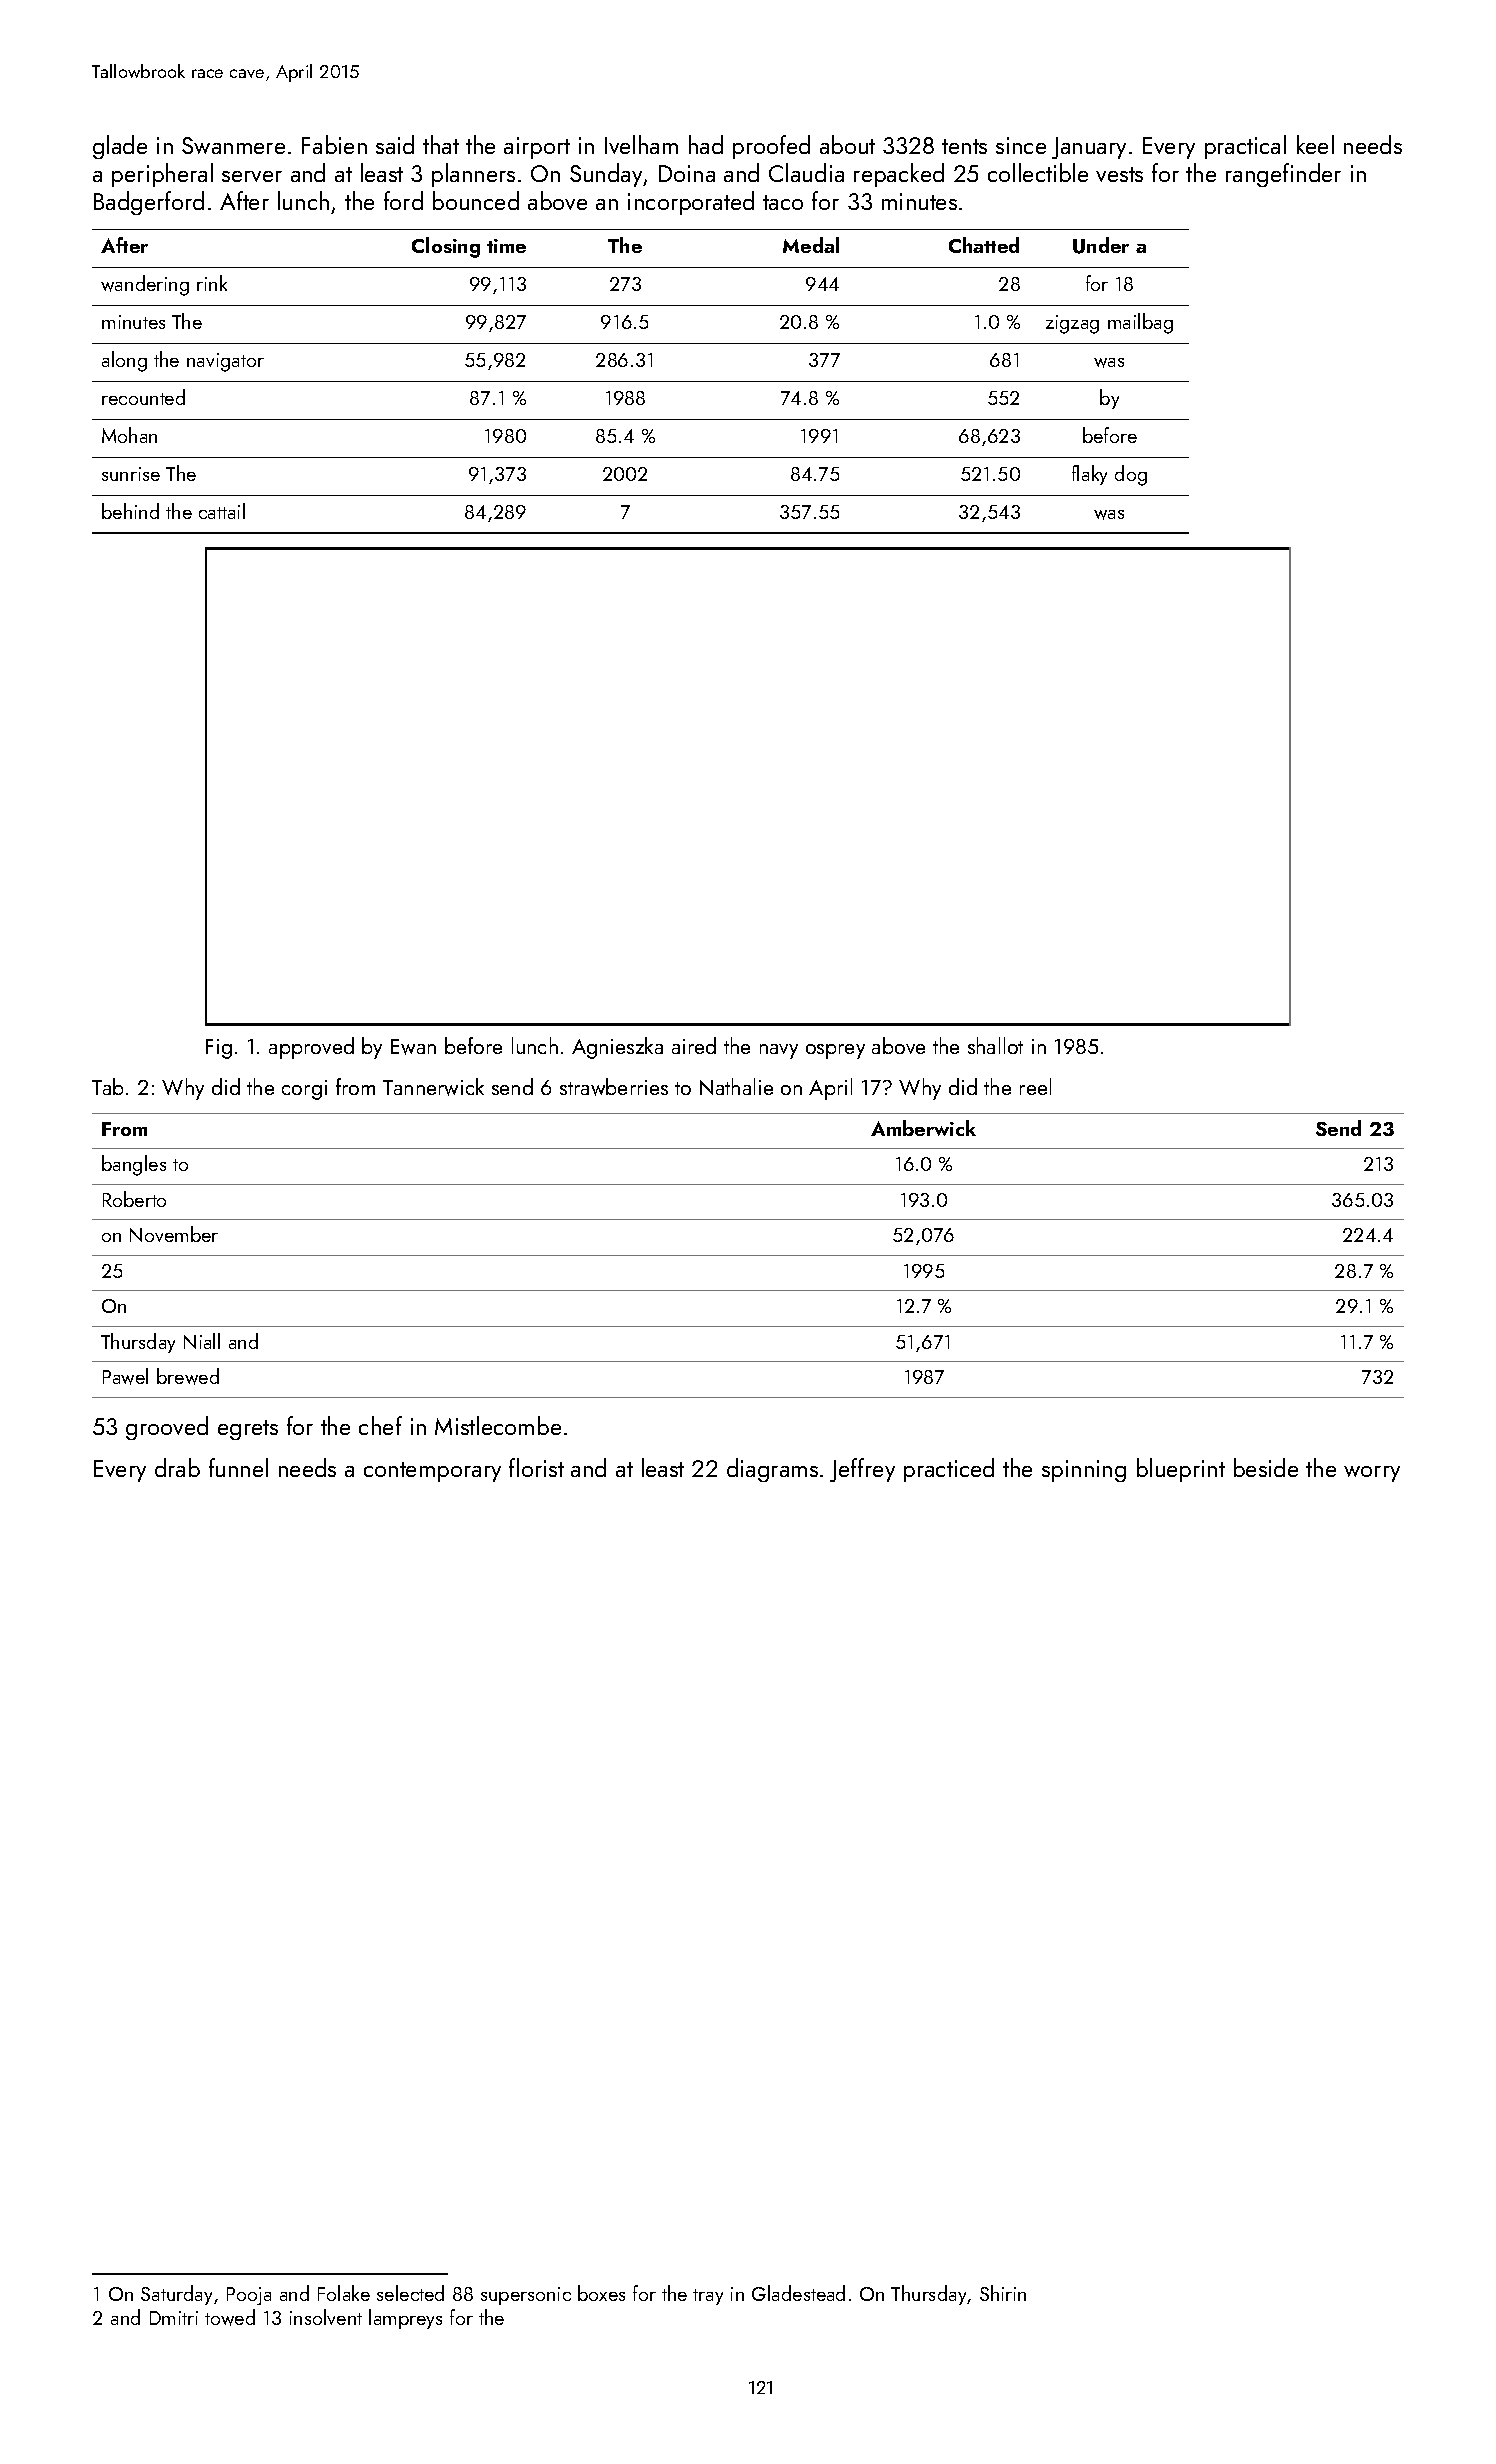 This screenshot has height=2464, width=1496. I want to click on Medal, so click(811, 245).
